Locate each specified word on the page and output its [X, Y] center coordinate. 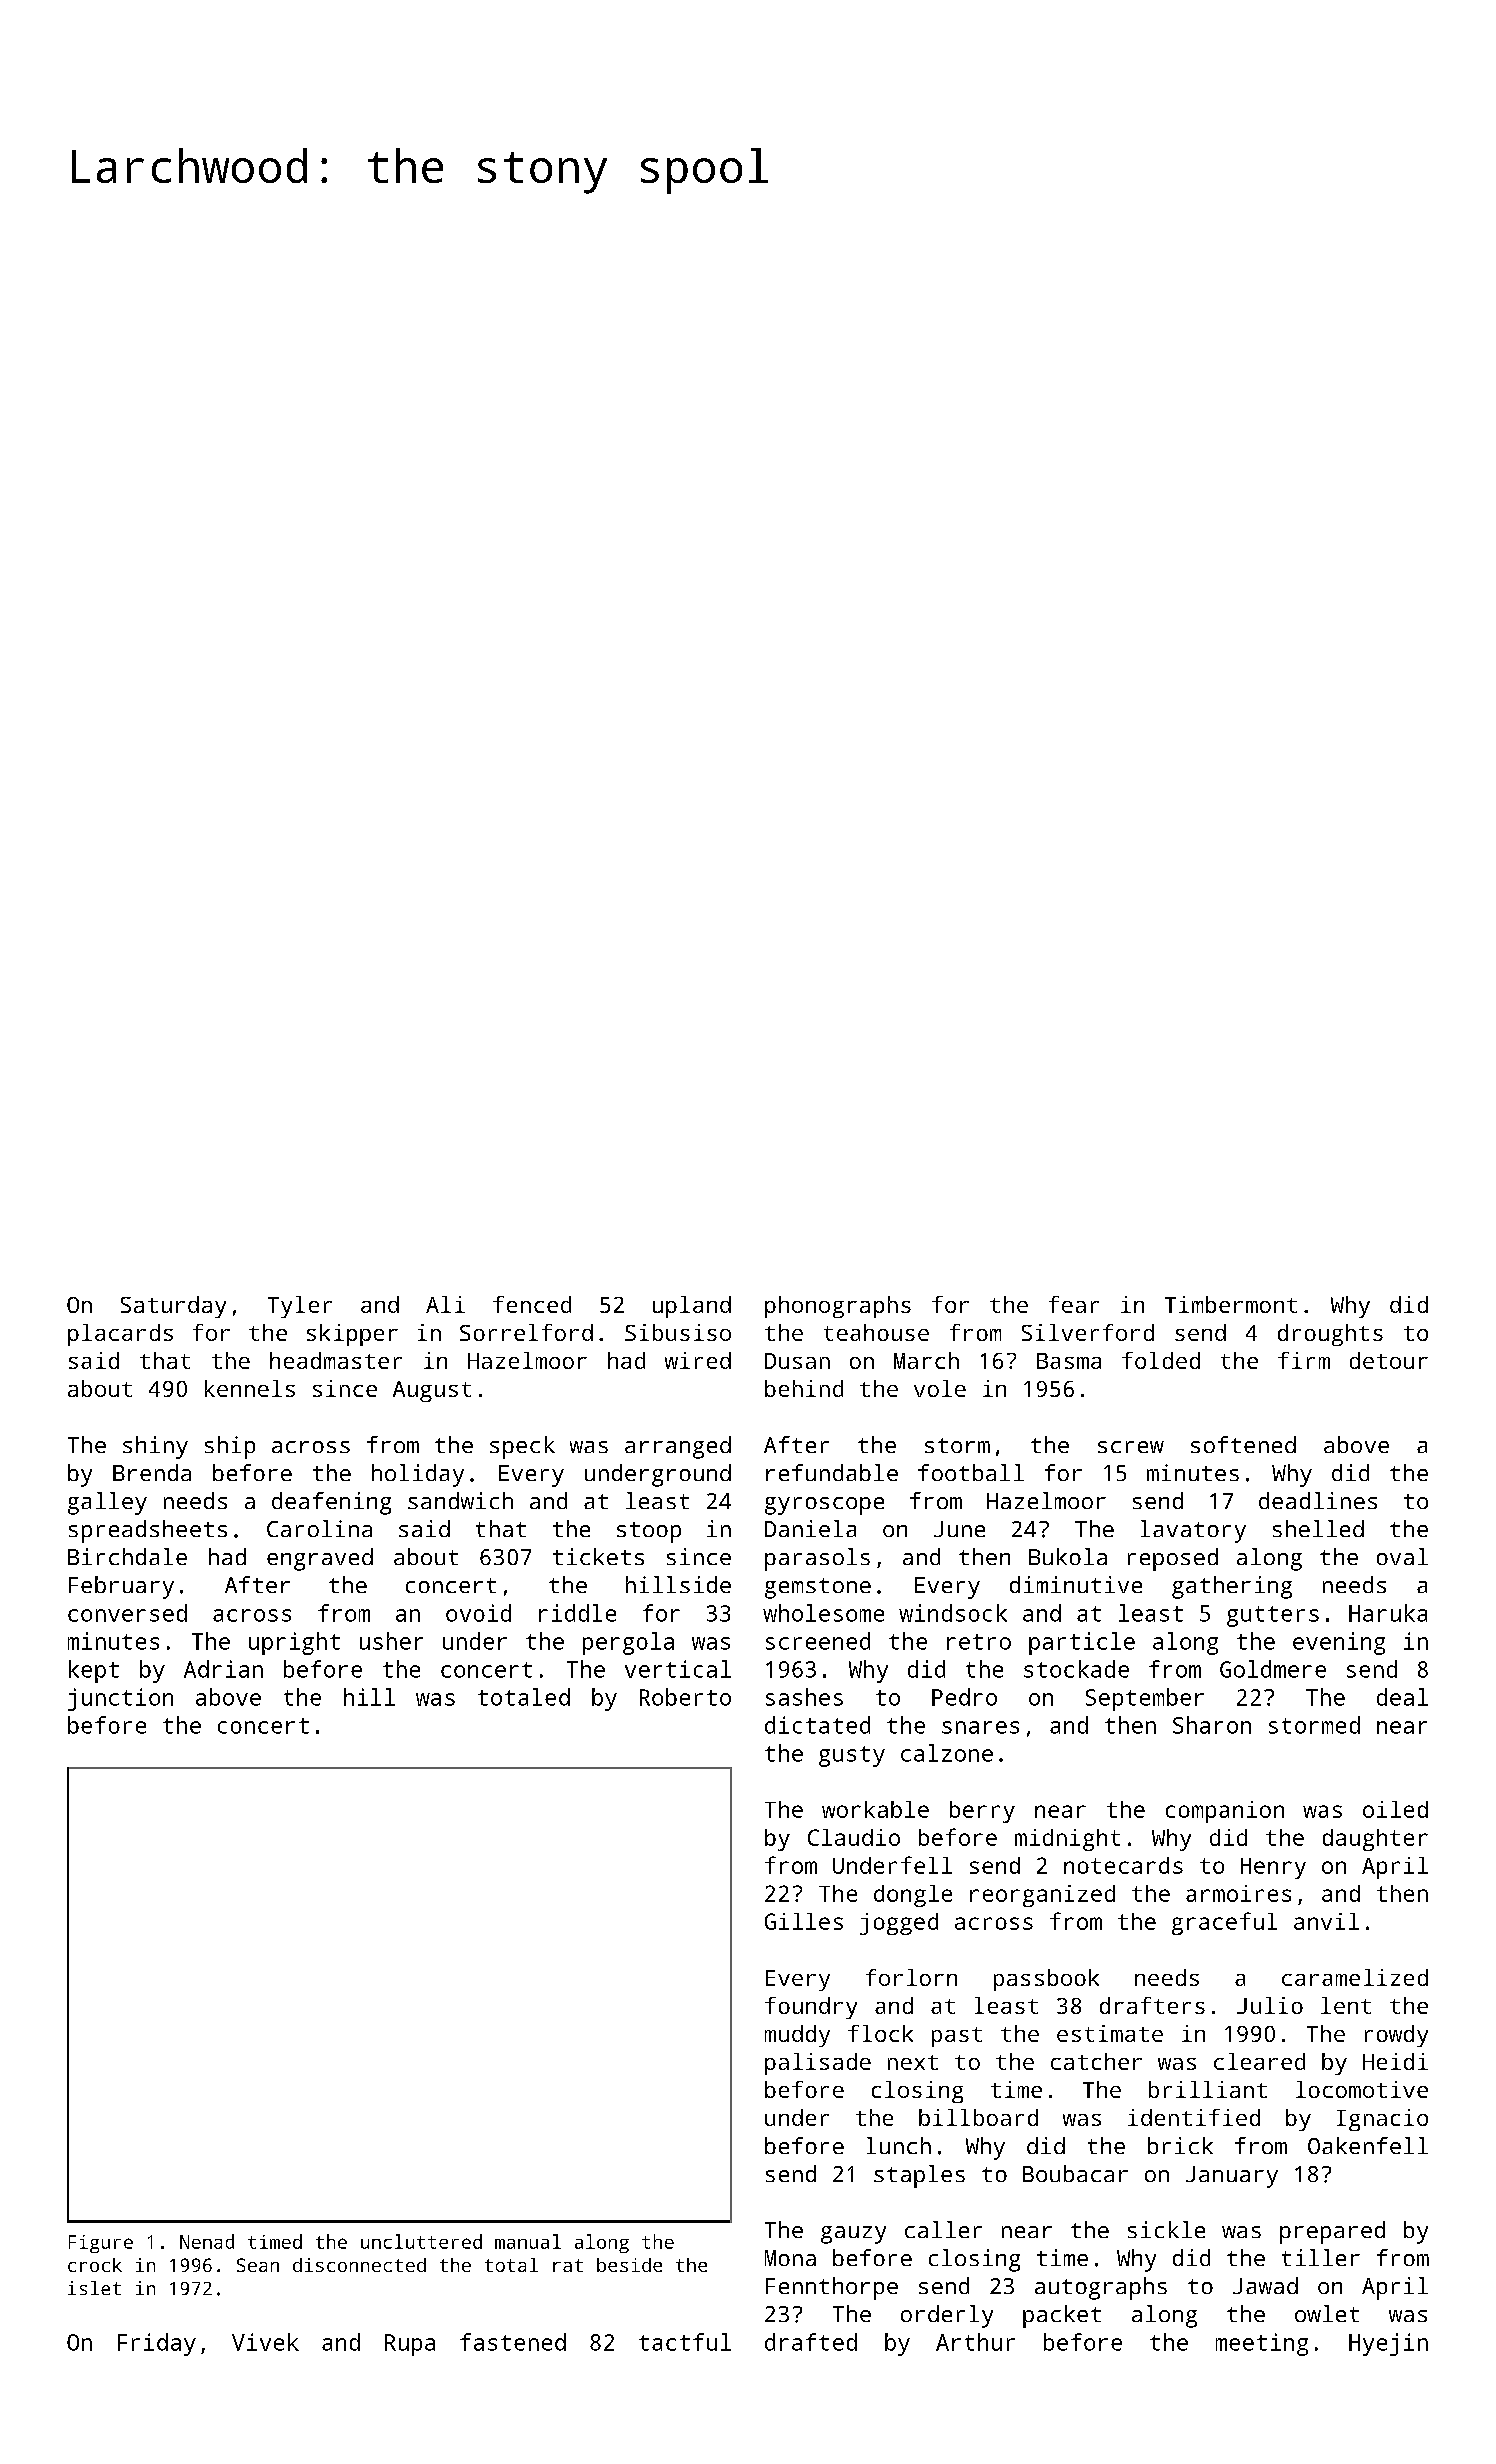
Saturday [173, 1307]
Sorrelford [526, 1332]
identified [1194, 2117]
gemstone [818, 1588]
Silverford [1088, 1332]
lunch [899, 2145]
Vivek [265, 2342]
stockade [1076, 1669]
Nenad [207, 2241]
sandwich [460, 1500]
